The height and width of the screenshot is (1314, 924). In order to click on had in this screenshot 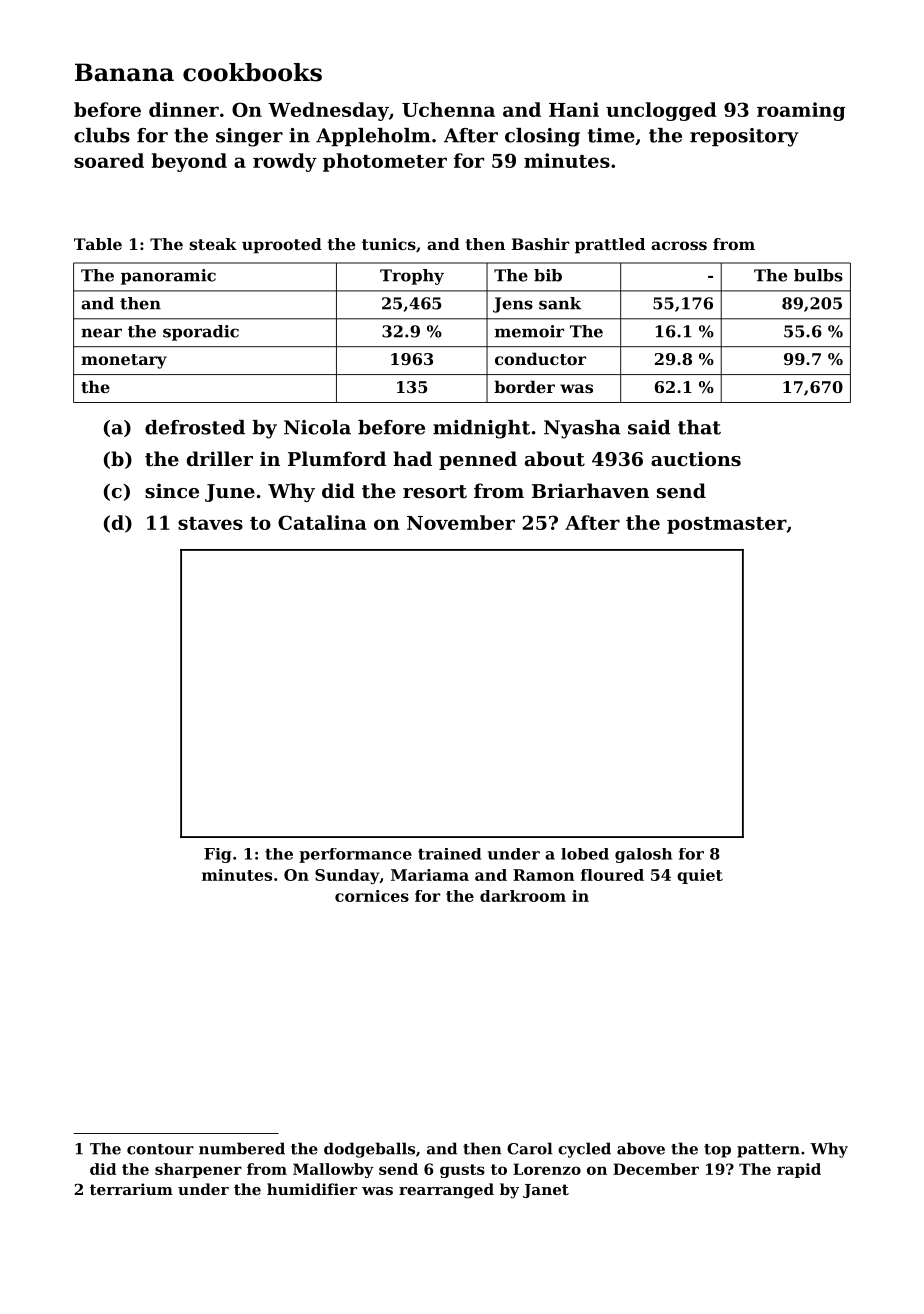, I will do `click(412, 458)`.
